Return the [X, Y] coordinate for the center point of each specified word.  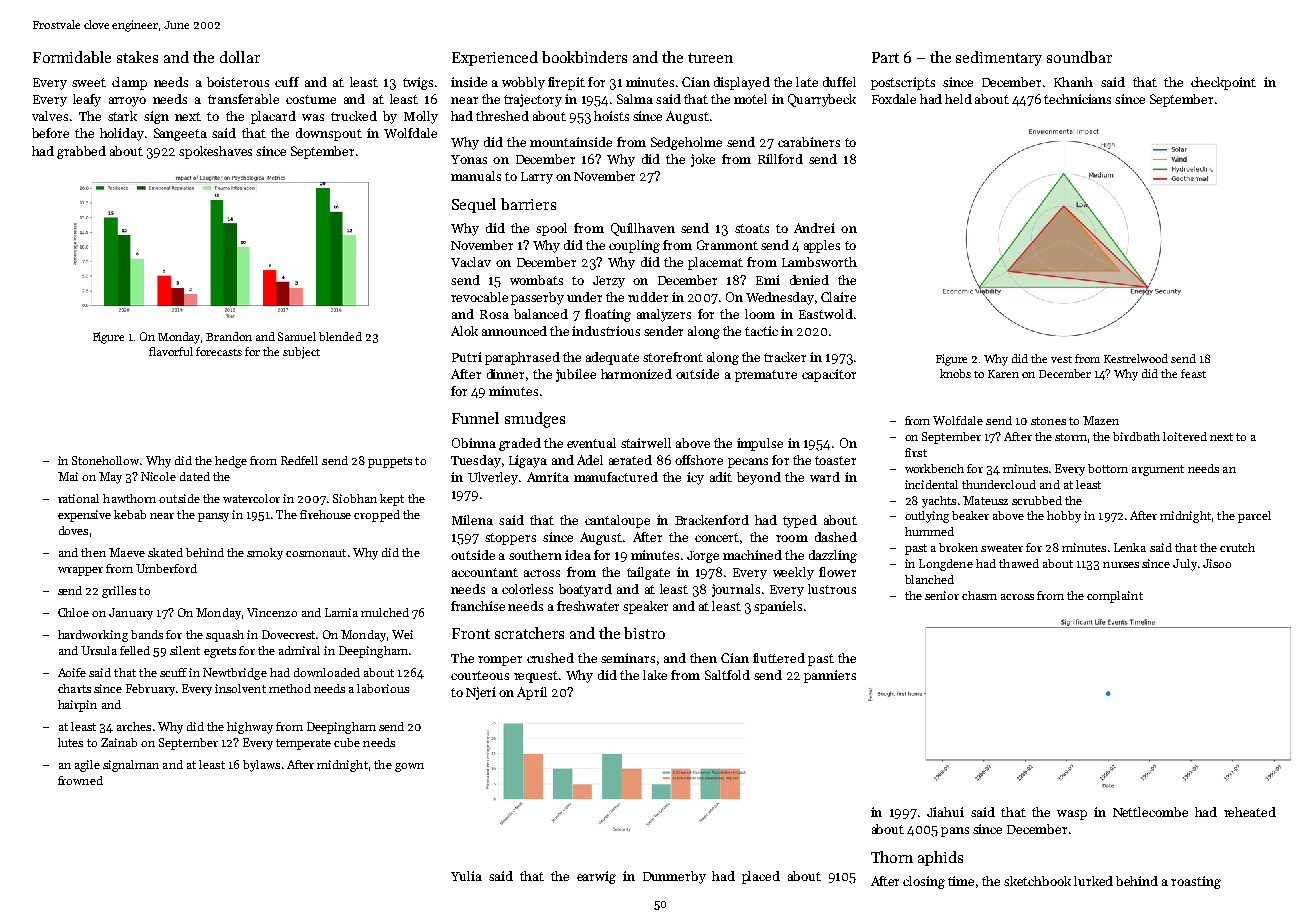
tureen [710, 58]
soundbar [1079, 57]
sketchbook [1037, 881]
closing [924, 882]
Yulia [466, 876]
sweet [89, 82]
